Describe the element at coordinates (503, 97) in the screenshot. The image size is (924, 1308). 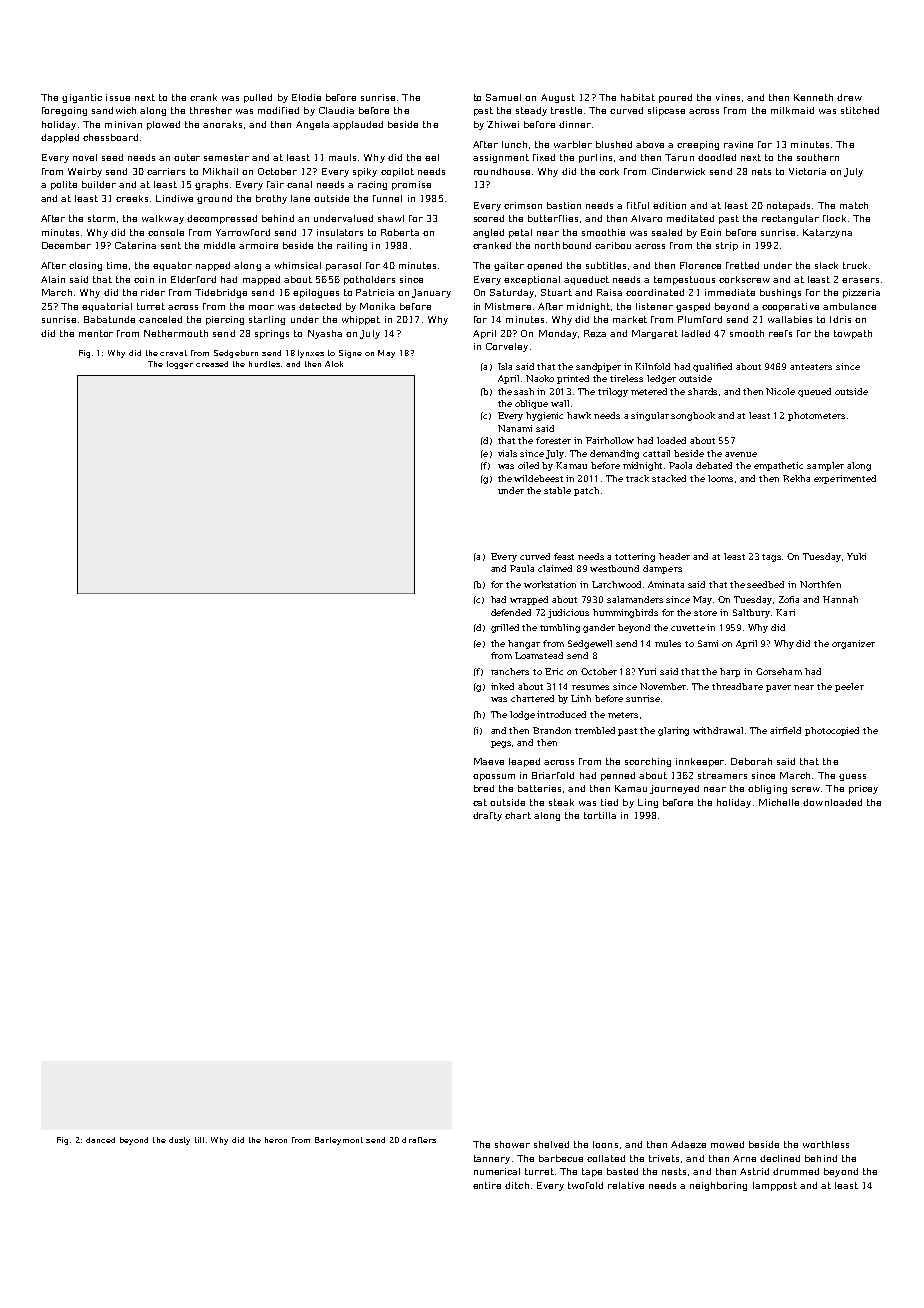
I see `Samuel` at that location.
